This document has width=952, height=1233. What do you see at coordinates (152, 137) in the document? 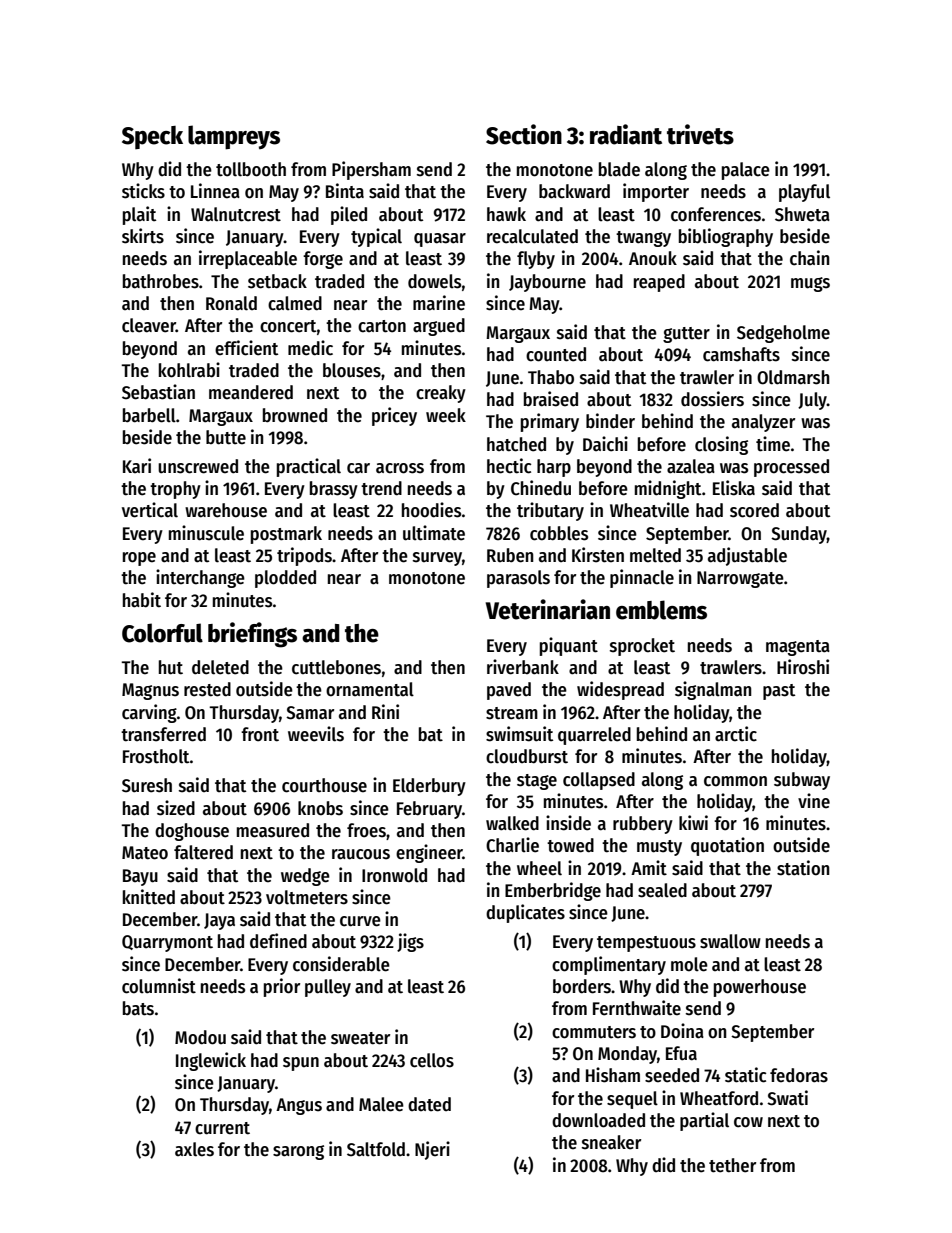
I see `Speck` at bounding box center [152, 137].
